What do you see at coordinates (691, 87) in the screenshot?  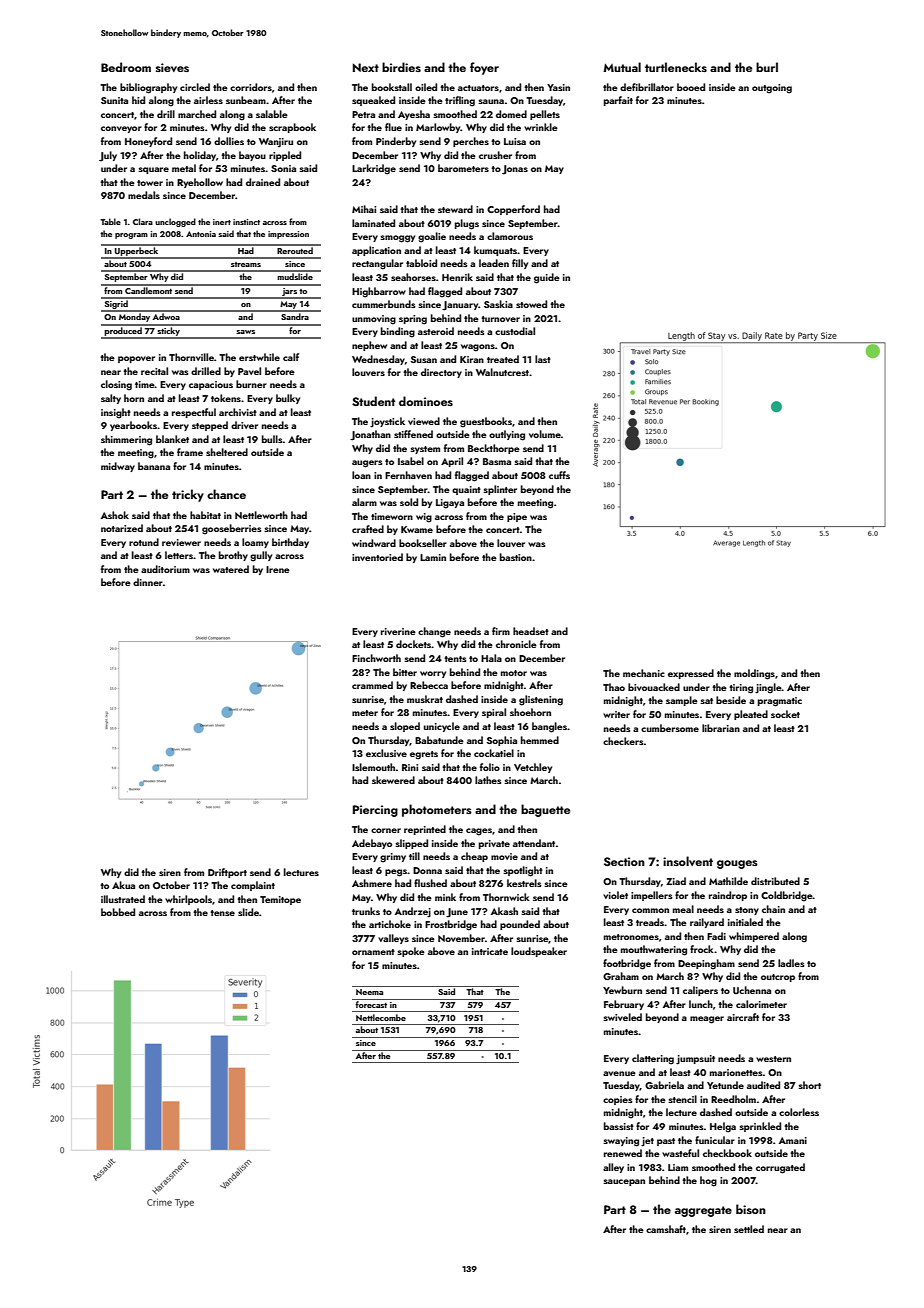 I see `booed` at bounding box center [691, 87].
